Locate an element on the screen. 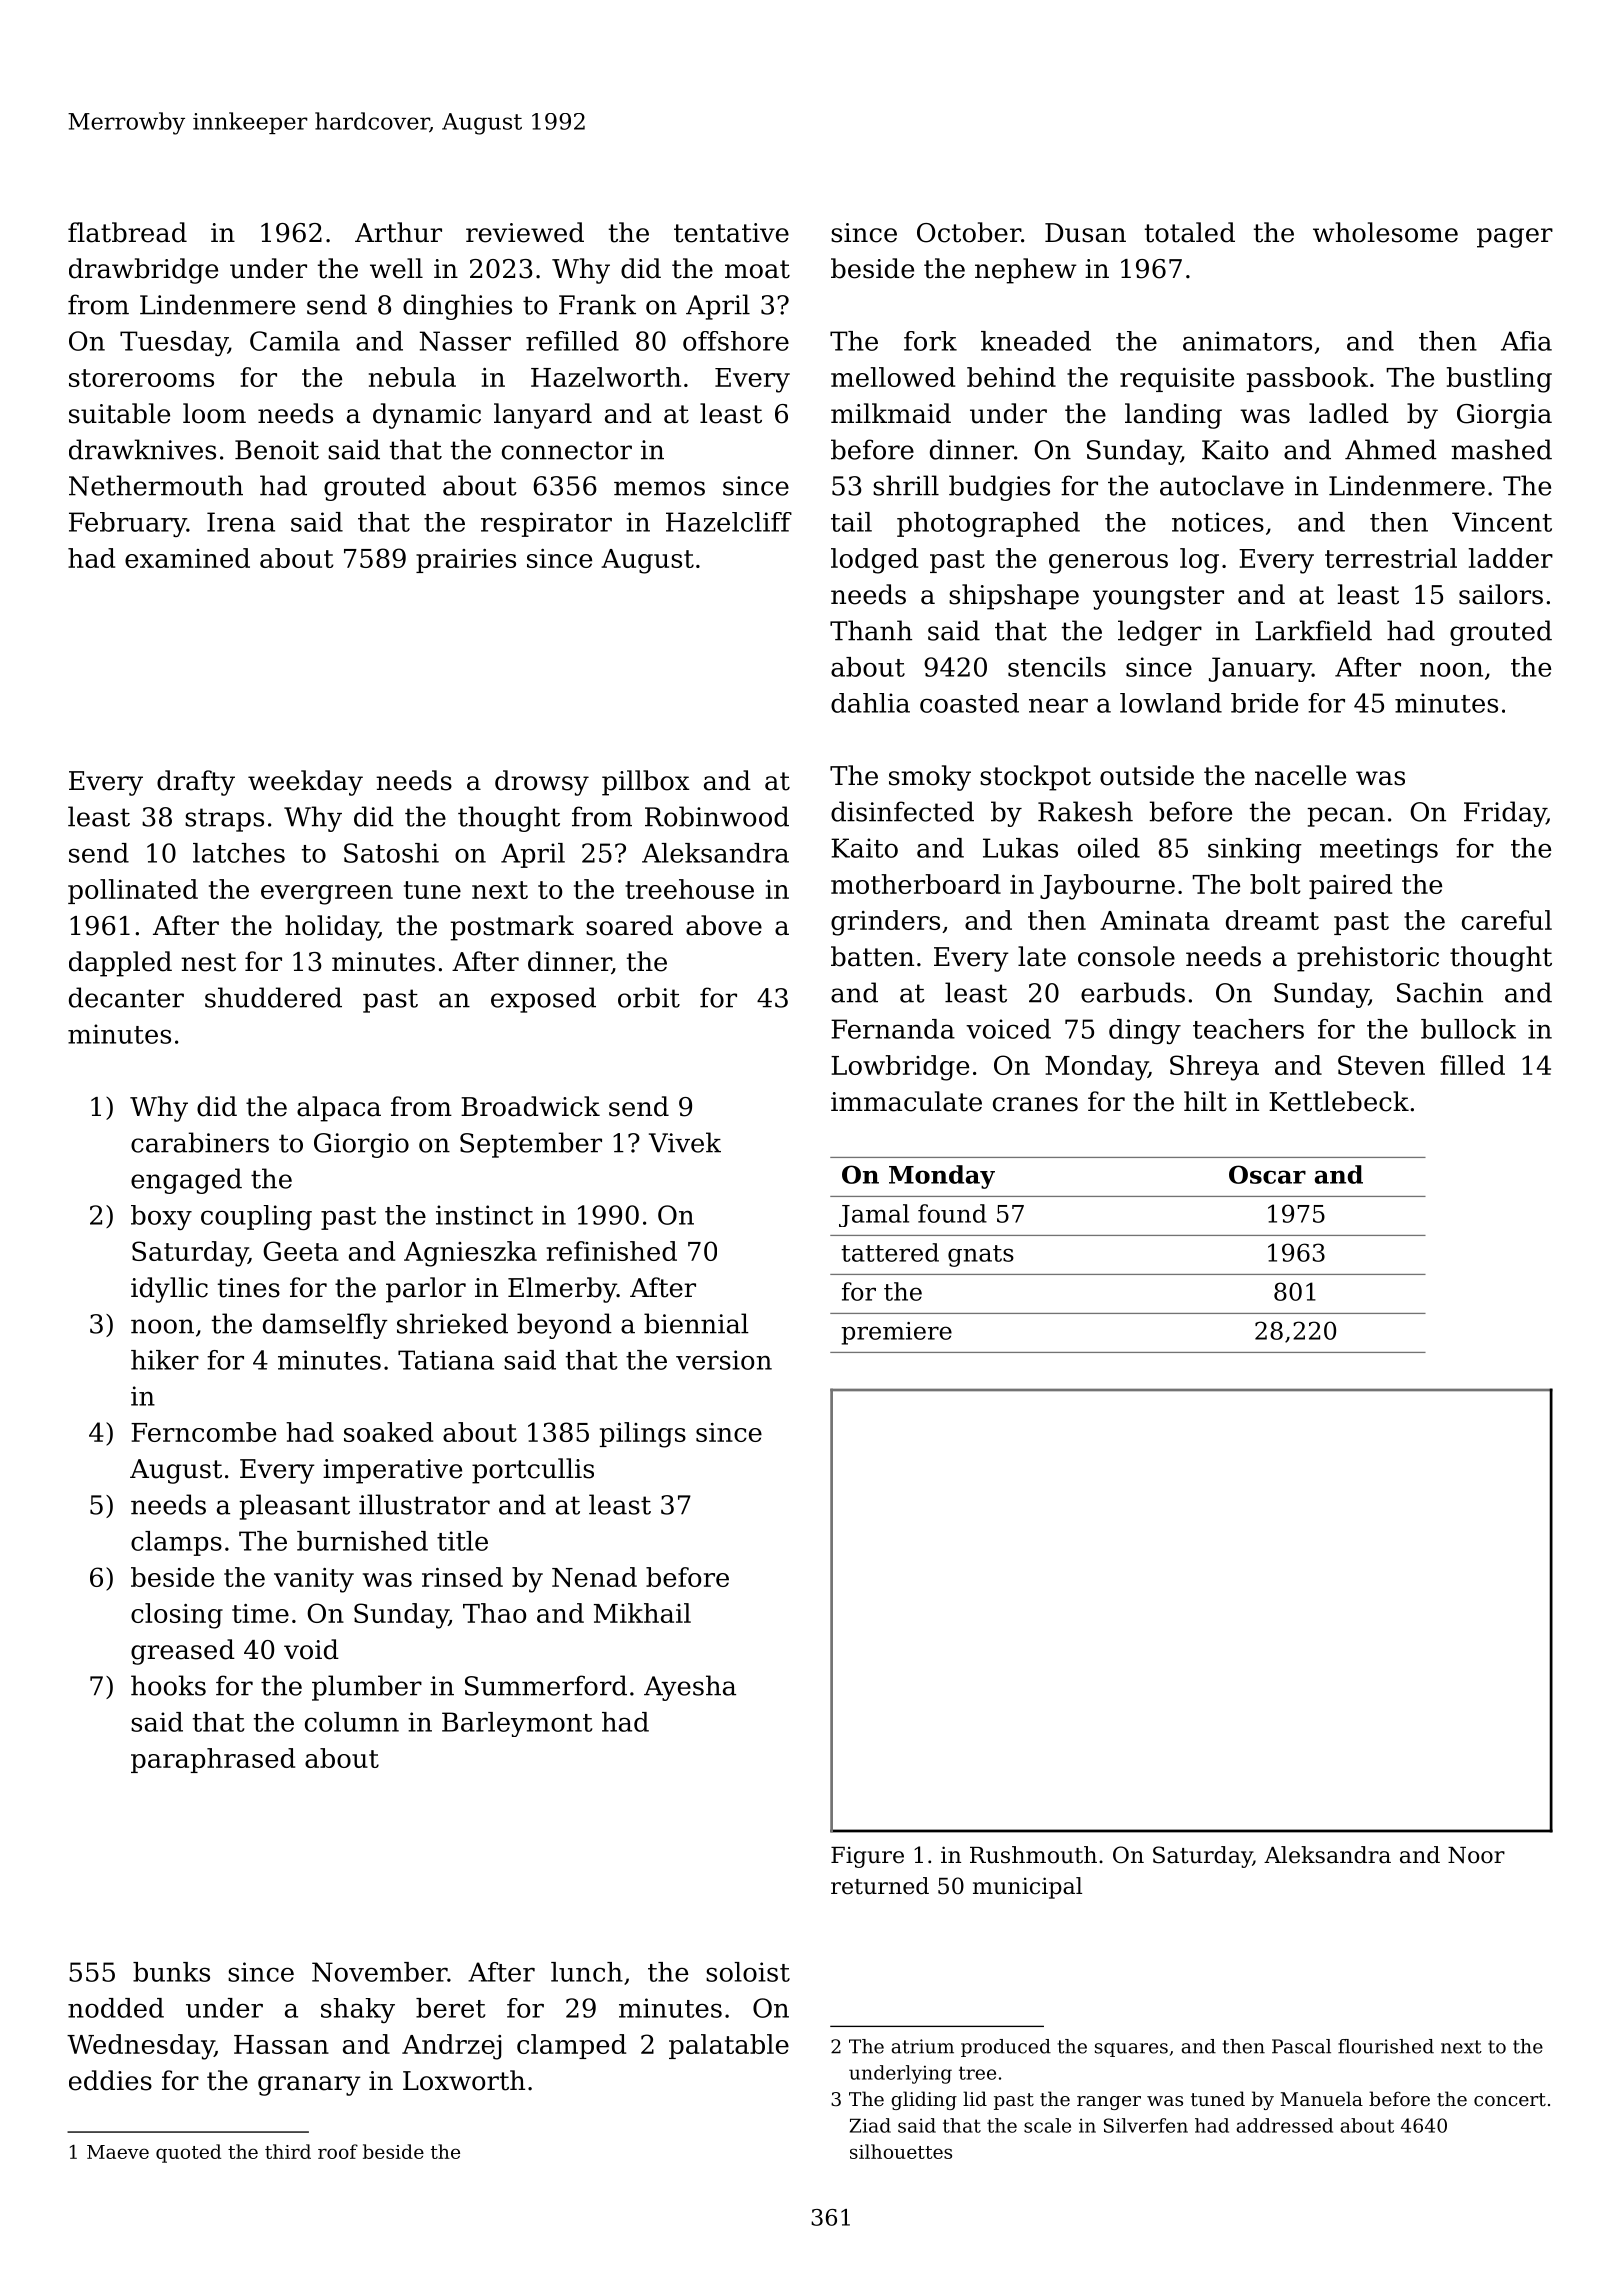  Oscar is located at coordinates (1267, 1174).
